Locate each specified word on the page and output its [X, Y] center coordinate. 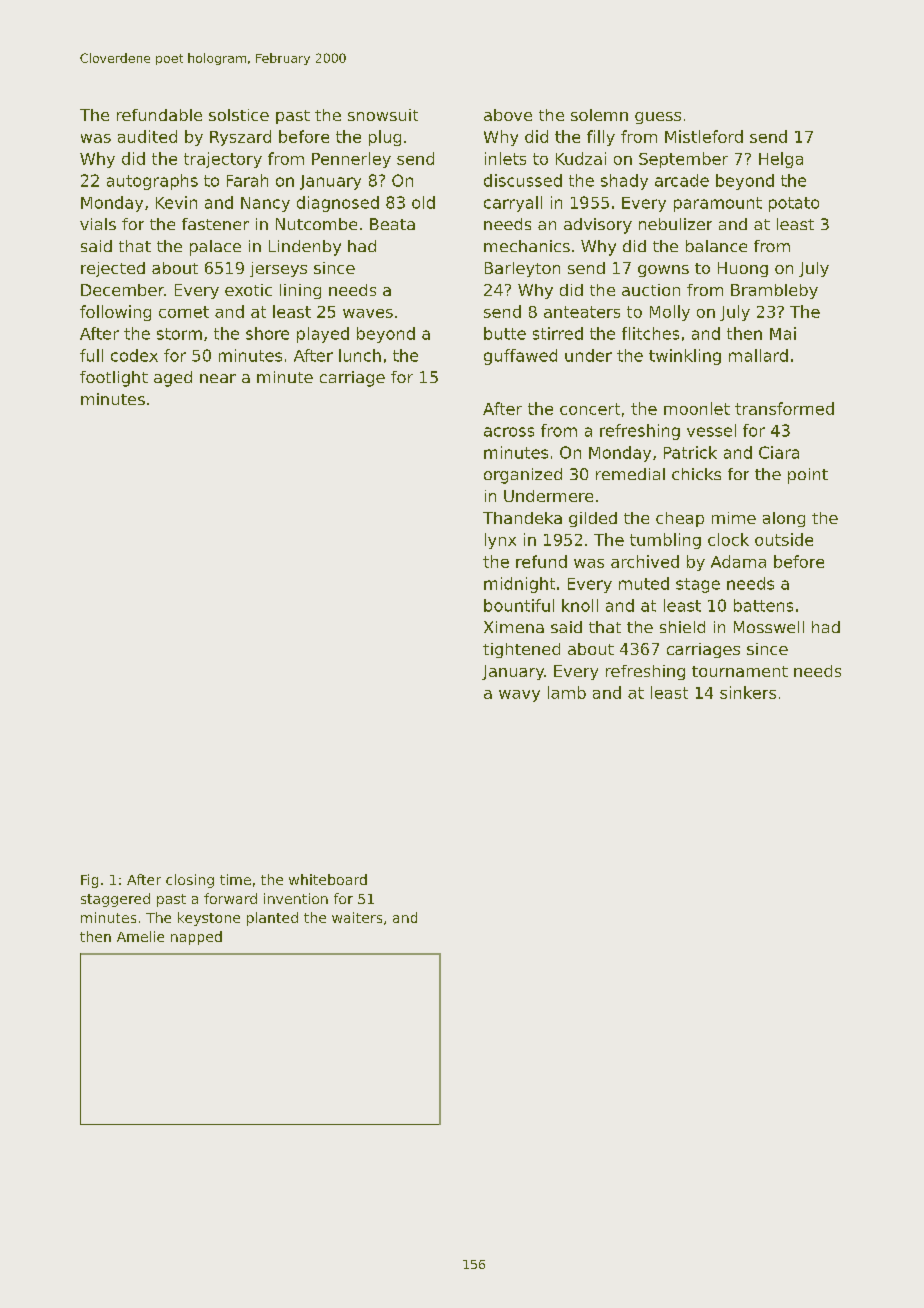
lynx [500, 541]
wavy [519, 696]
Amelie [140, 936]
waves [368, 313]
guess [658, 118]
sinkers [748, 692]
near [218, 378]
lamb [567, 692]
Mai [783, 333]
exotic [248, 290]
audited [147, 136]
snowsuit [383, 115]
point [808, 476]
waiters [357, 917]
